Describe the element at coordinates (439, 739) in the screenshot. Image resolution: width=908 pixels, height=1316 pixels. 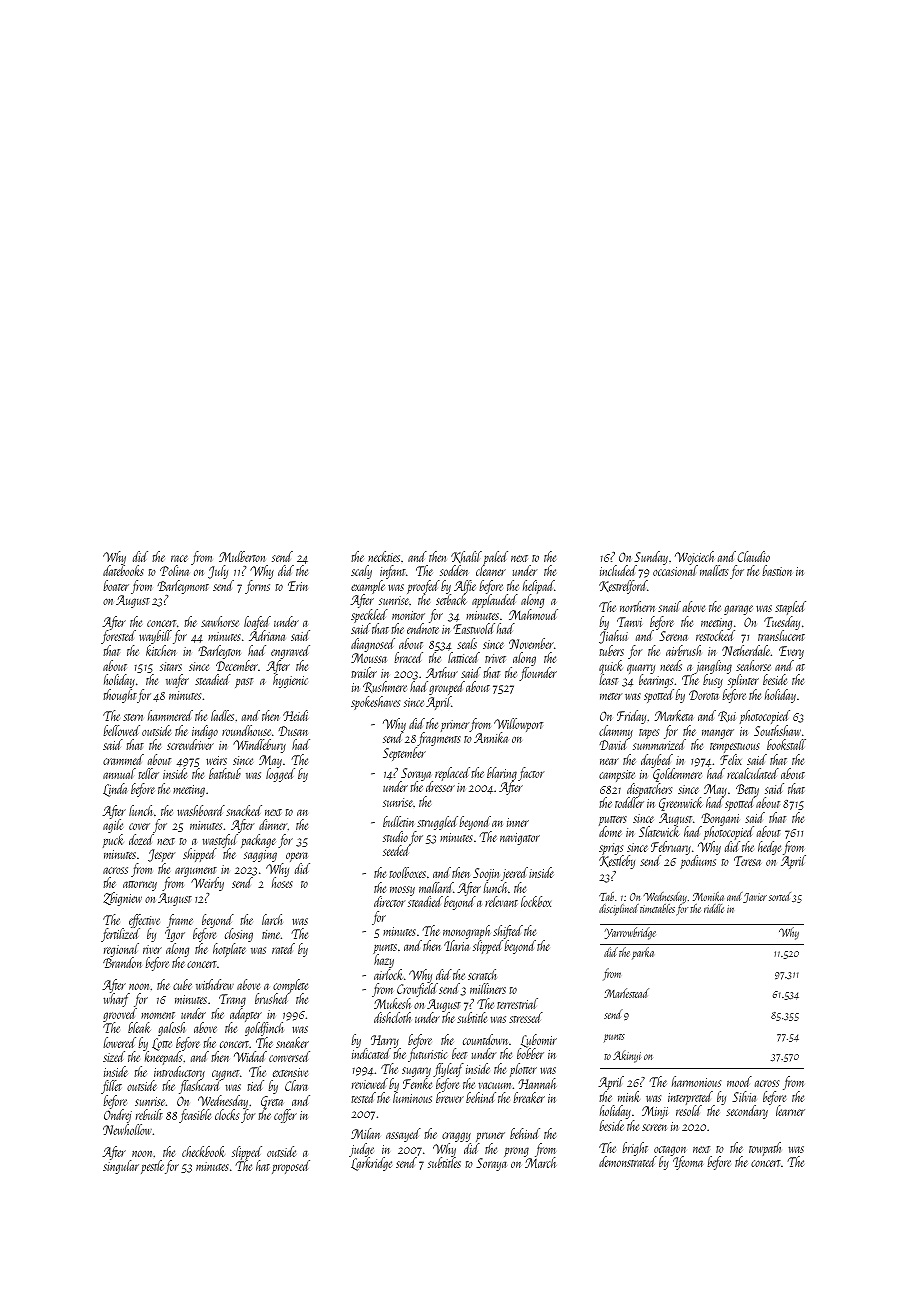
I see `fragments` at that location.
